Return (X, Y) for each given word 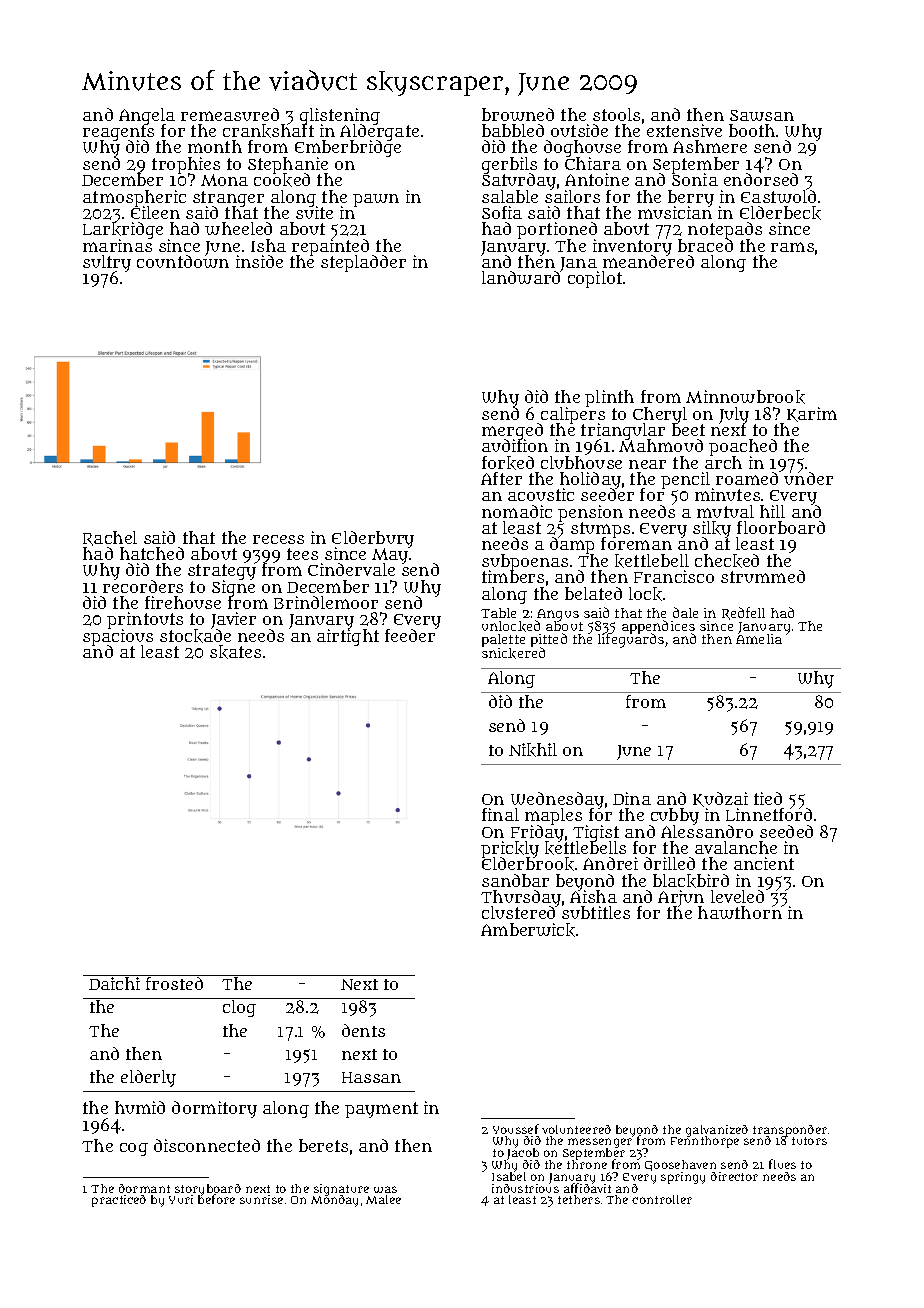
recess (278, 539)
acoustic (541, 494)
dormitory (214, 1109)
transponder (790, 1131)
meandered (648, 262)
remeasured (230, 114)
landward (521, 278)
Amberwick (528, 930)
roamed (747, 478)
